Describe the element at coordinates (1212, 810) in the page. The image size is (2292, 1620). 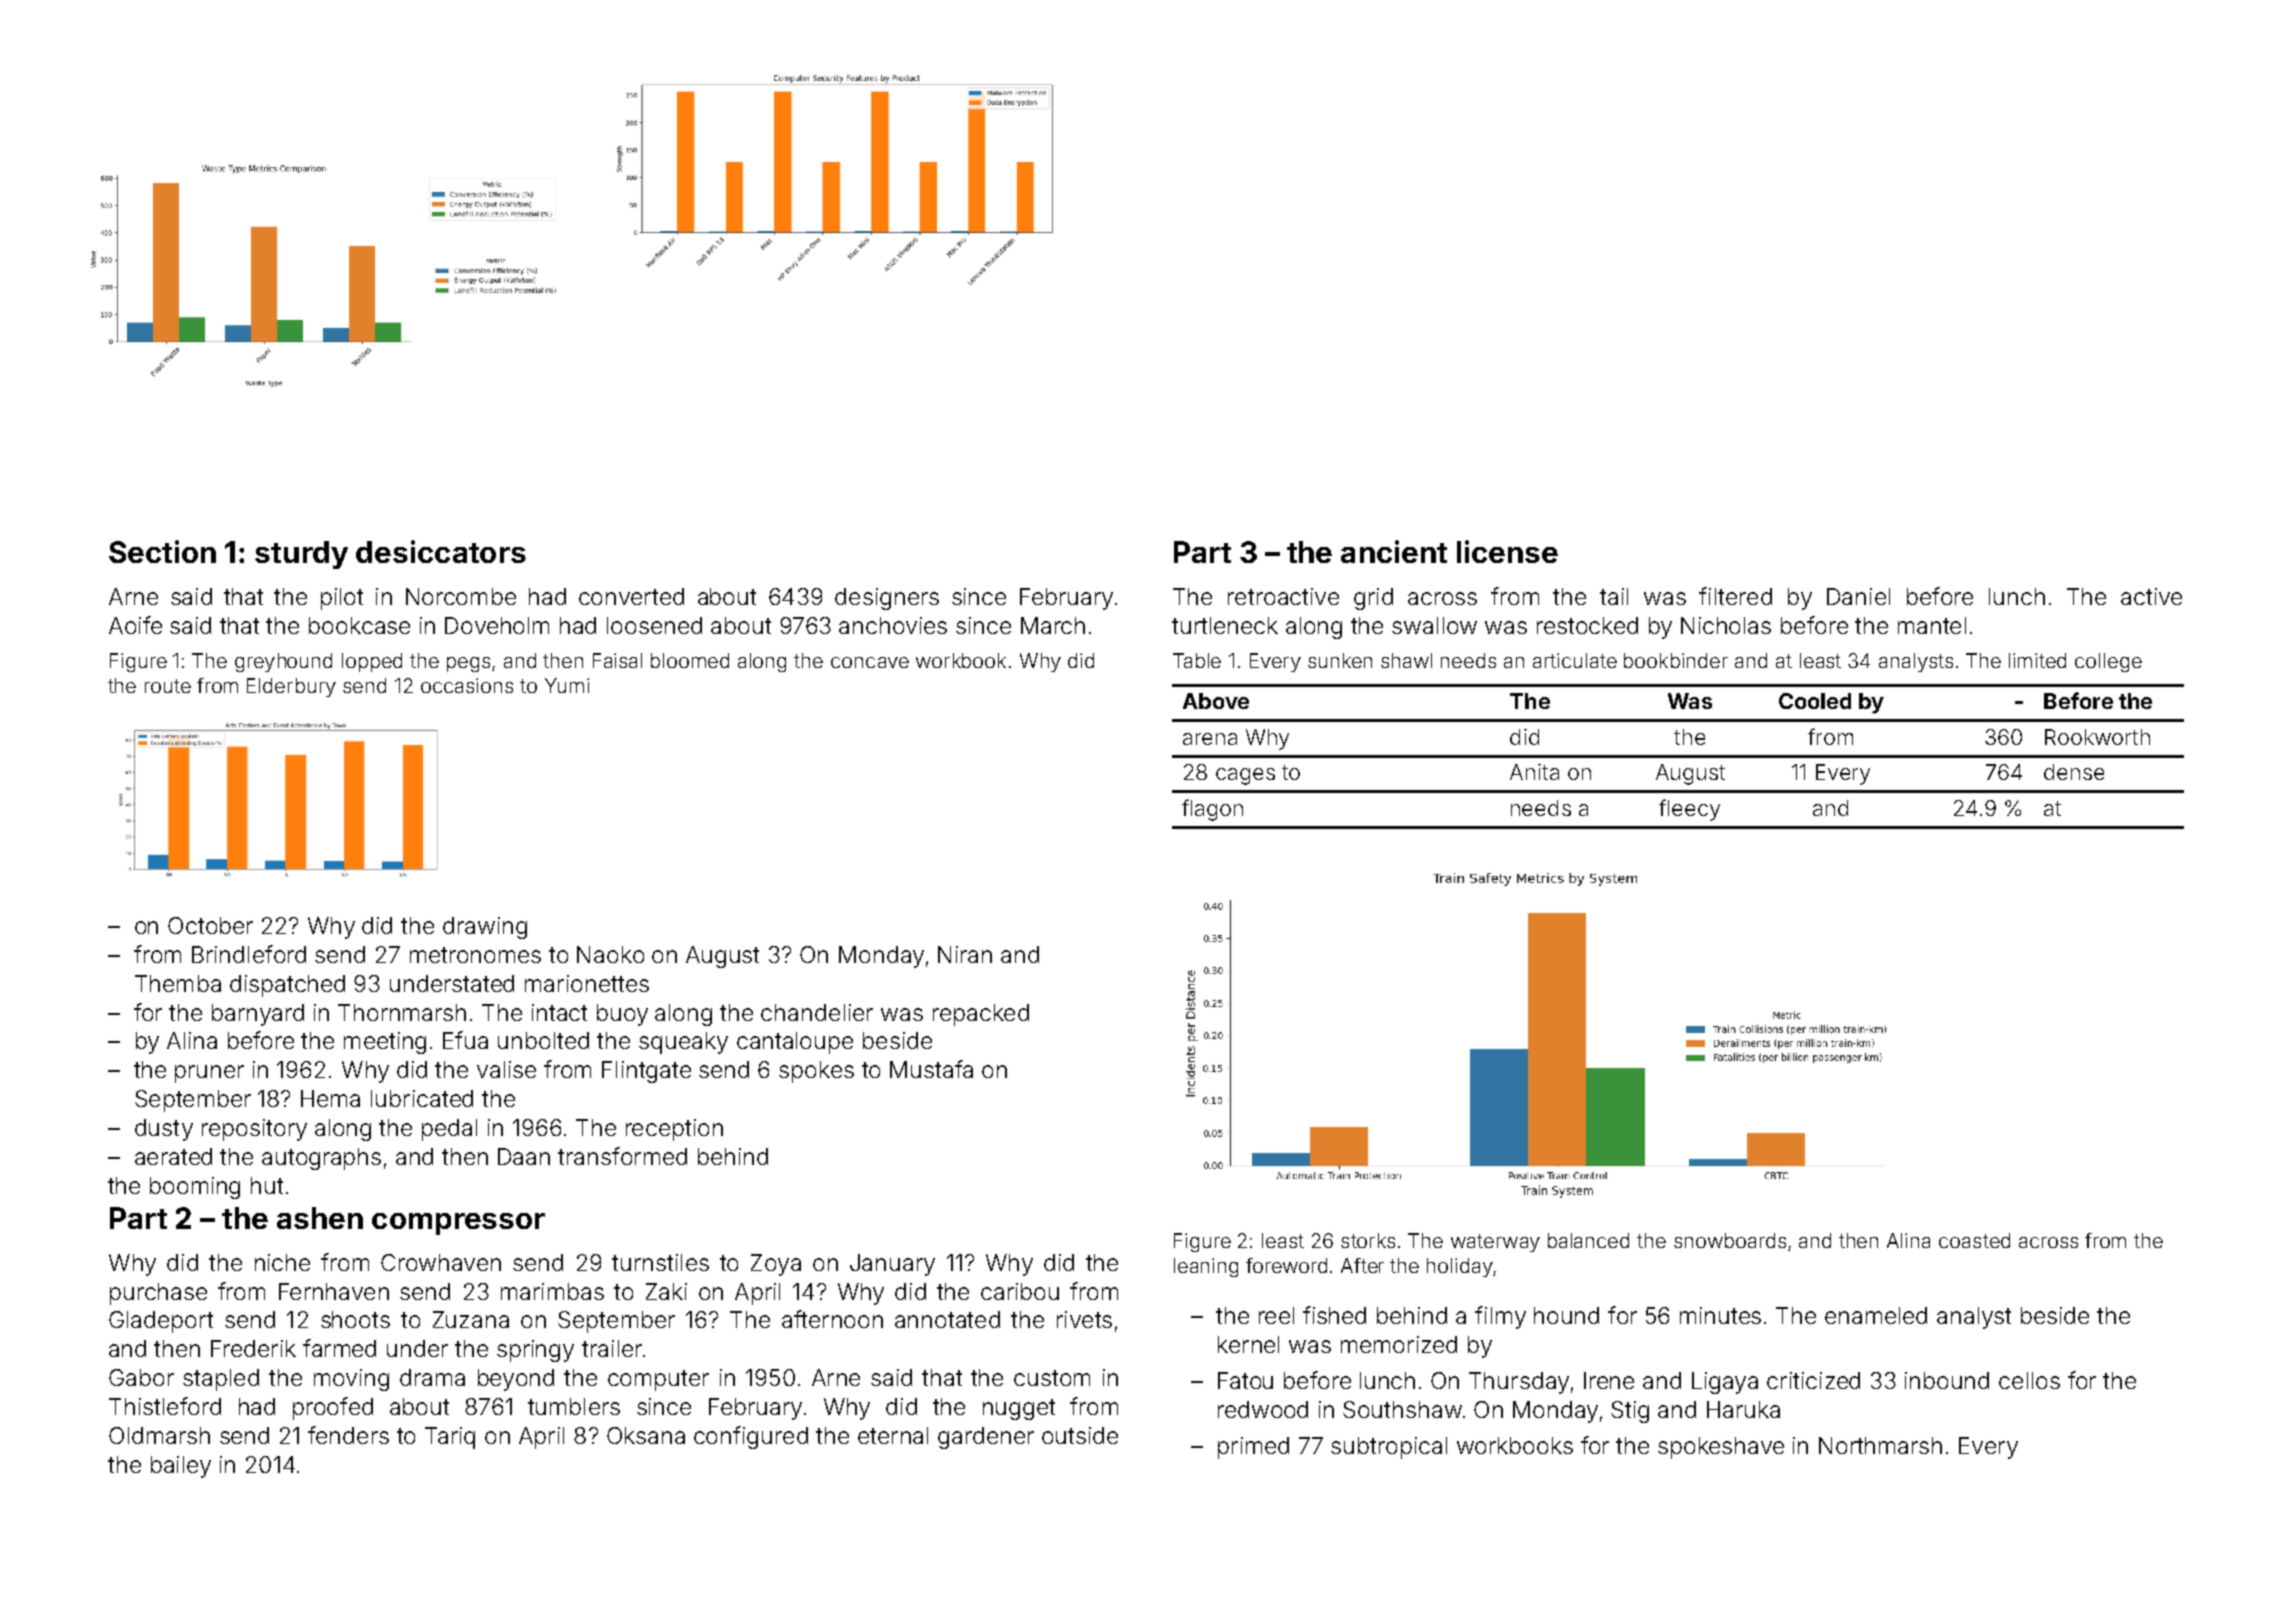
I see `flagon` at that location.
